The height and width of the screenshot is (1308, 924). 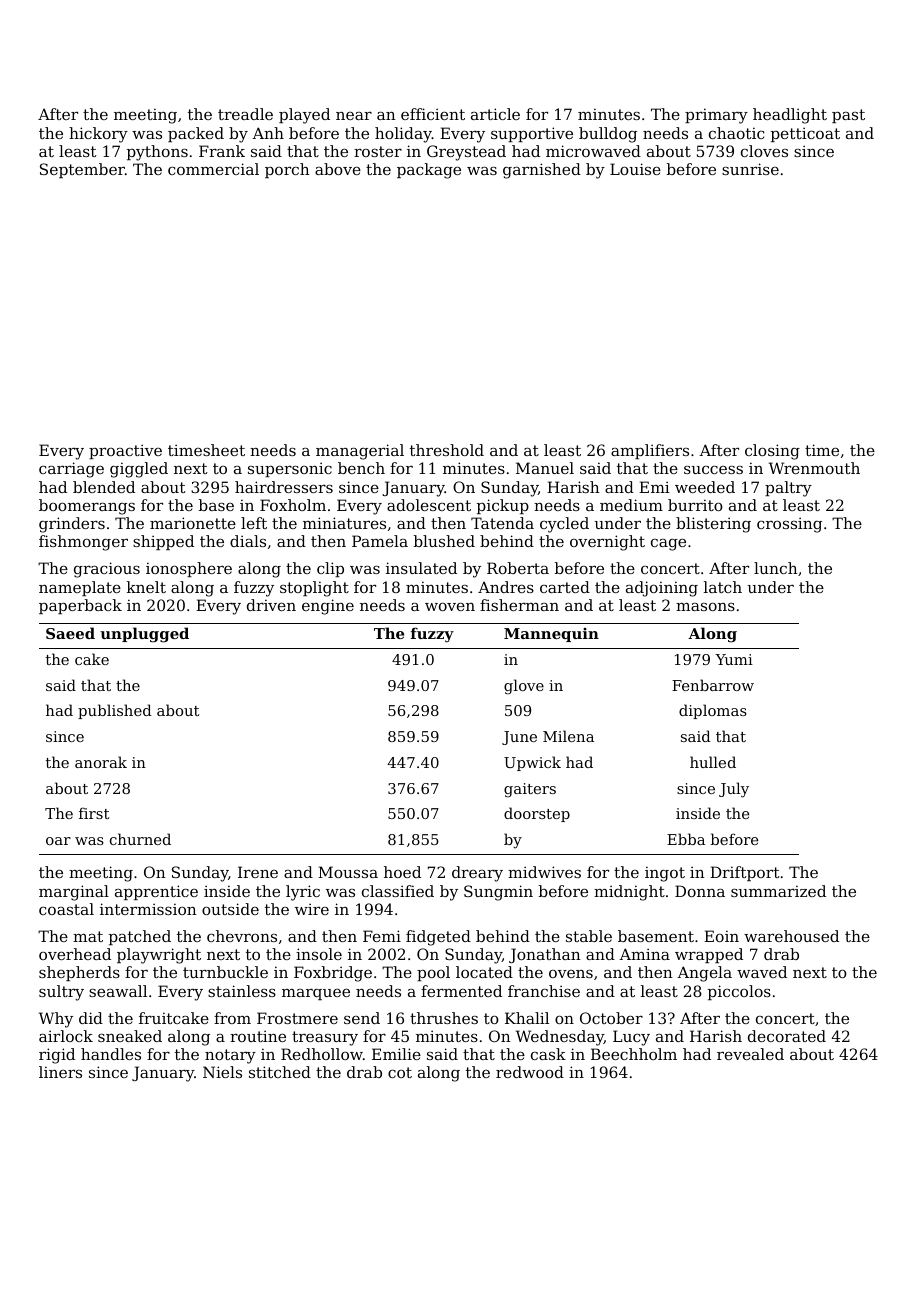 What do you see at coordinates (750, 169) in the screenshot?
I see `sunrise` at bounding box center [750, 169].
